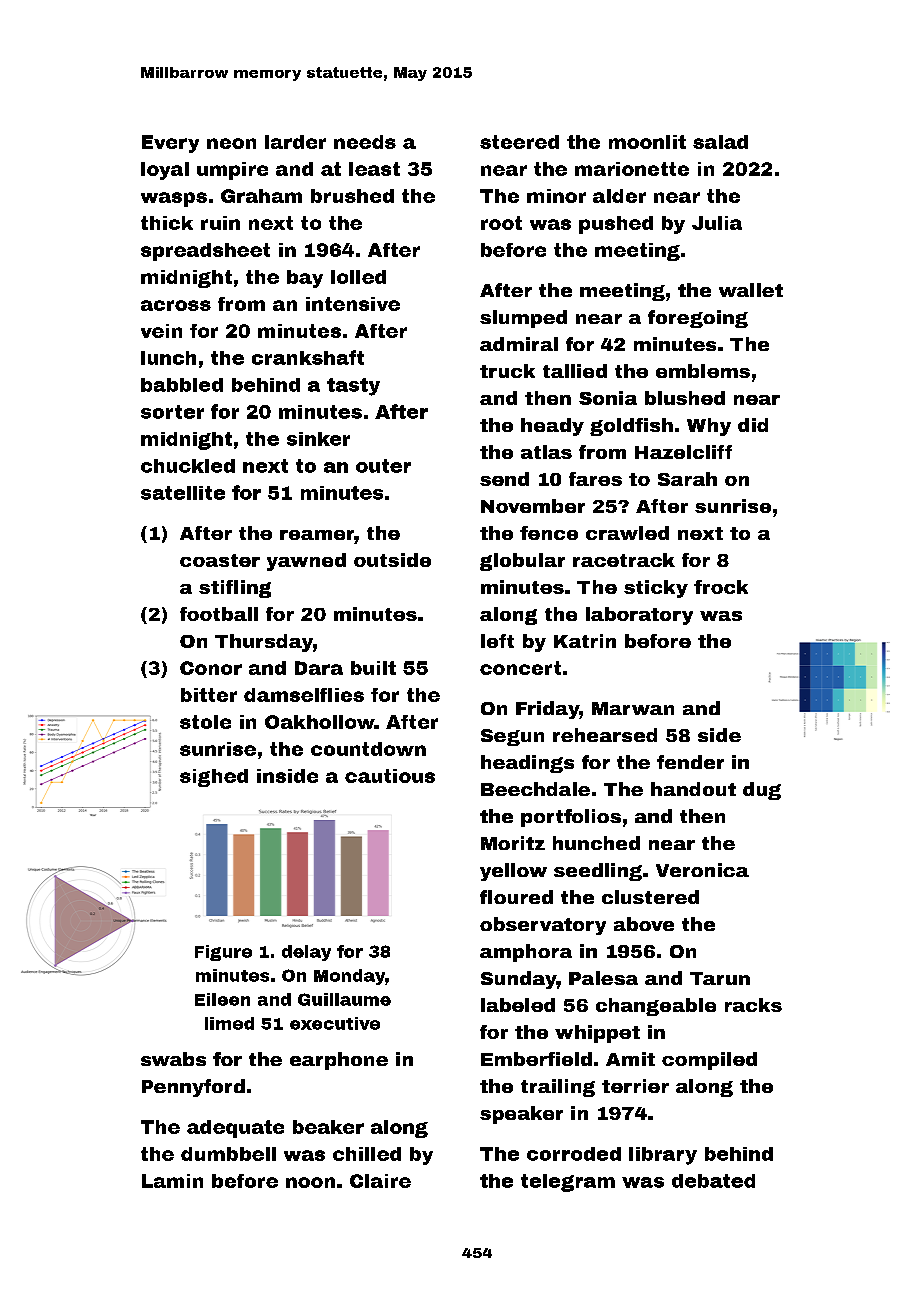 This page has height=1311, width=924. What do you see at coordinates (720, 142) in the page?
I see `salad` at bounding box center [720, 142].
